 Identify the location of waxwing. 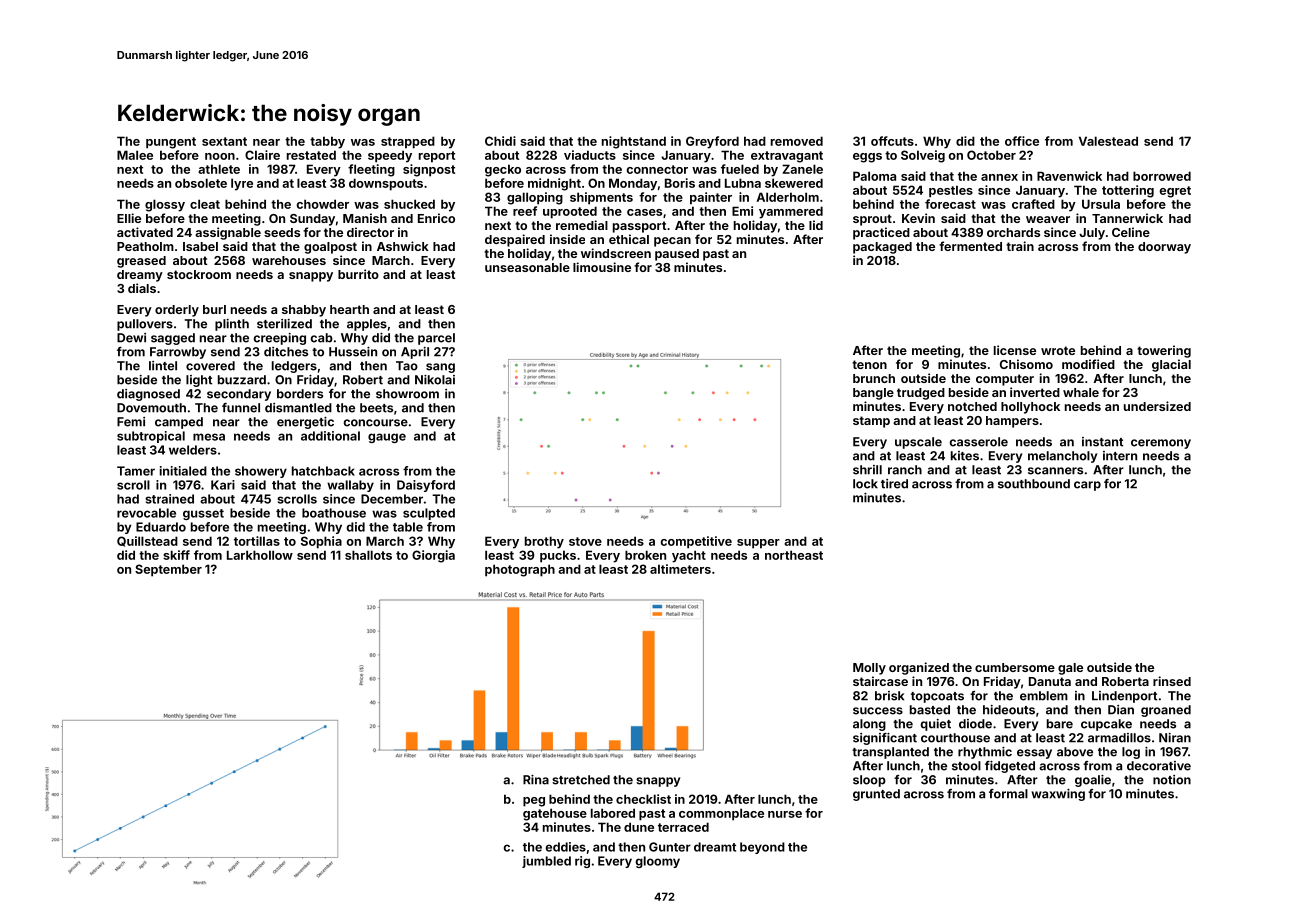
(1058, 795).
